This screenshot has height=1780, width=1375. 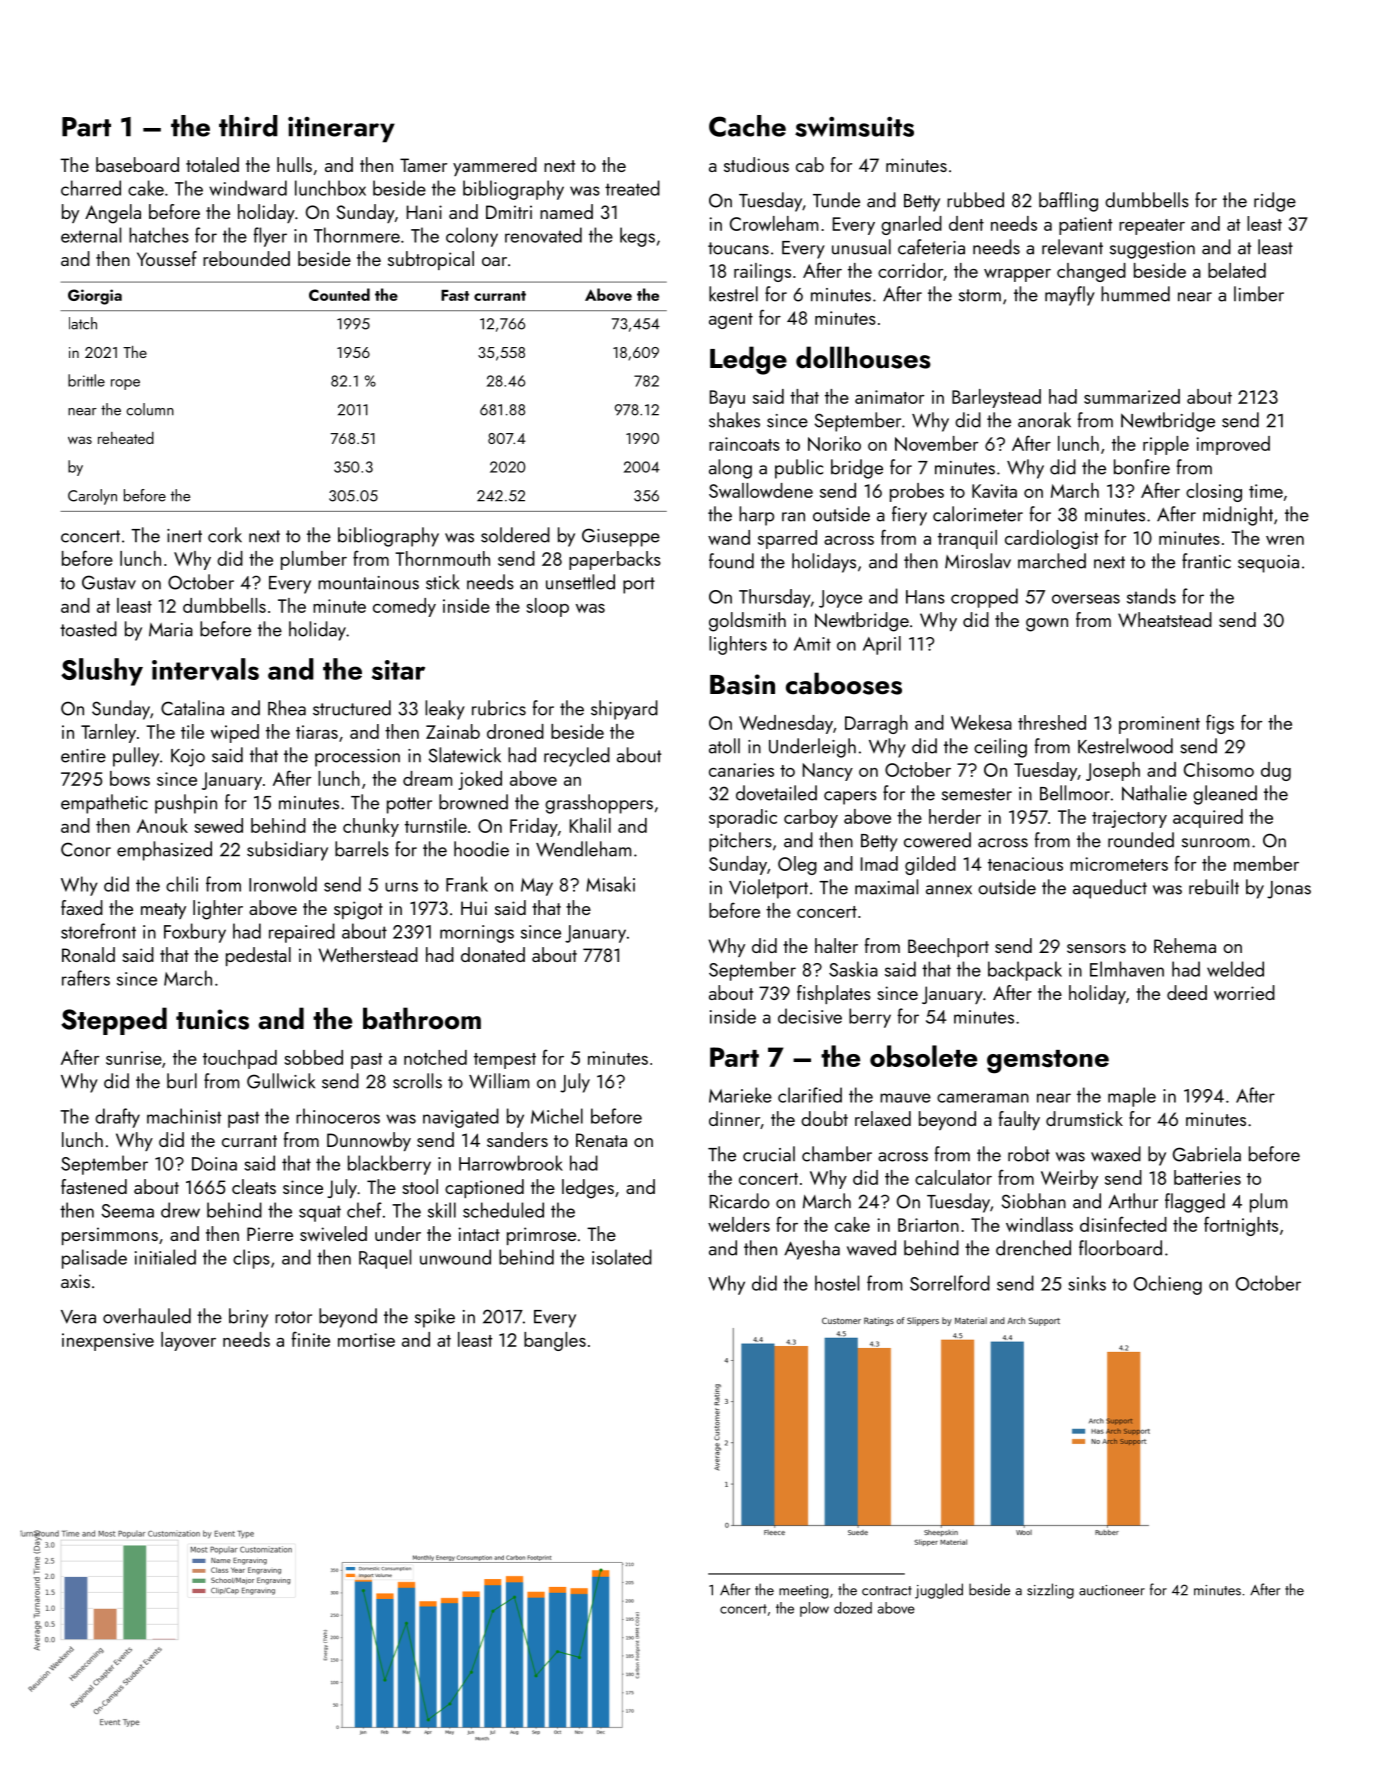 I want to click on sequoia, so click(x=1268, y=564).
